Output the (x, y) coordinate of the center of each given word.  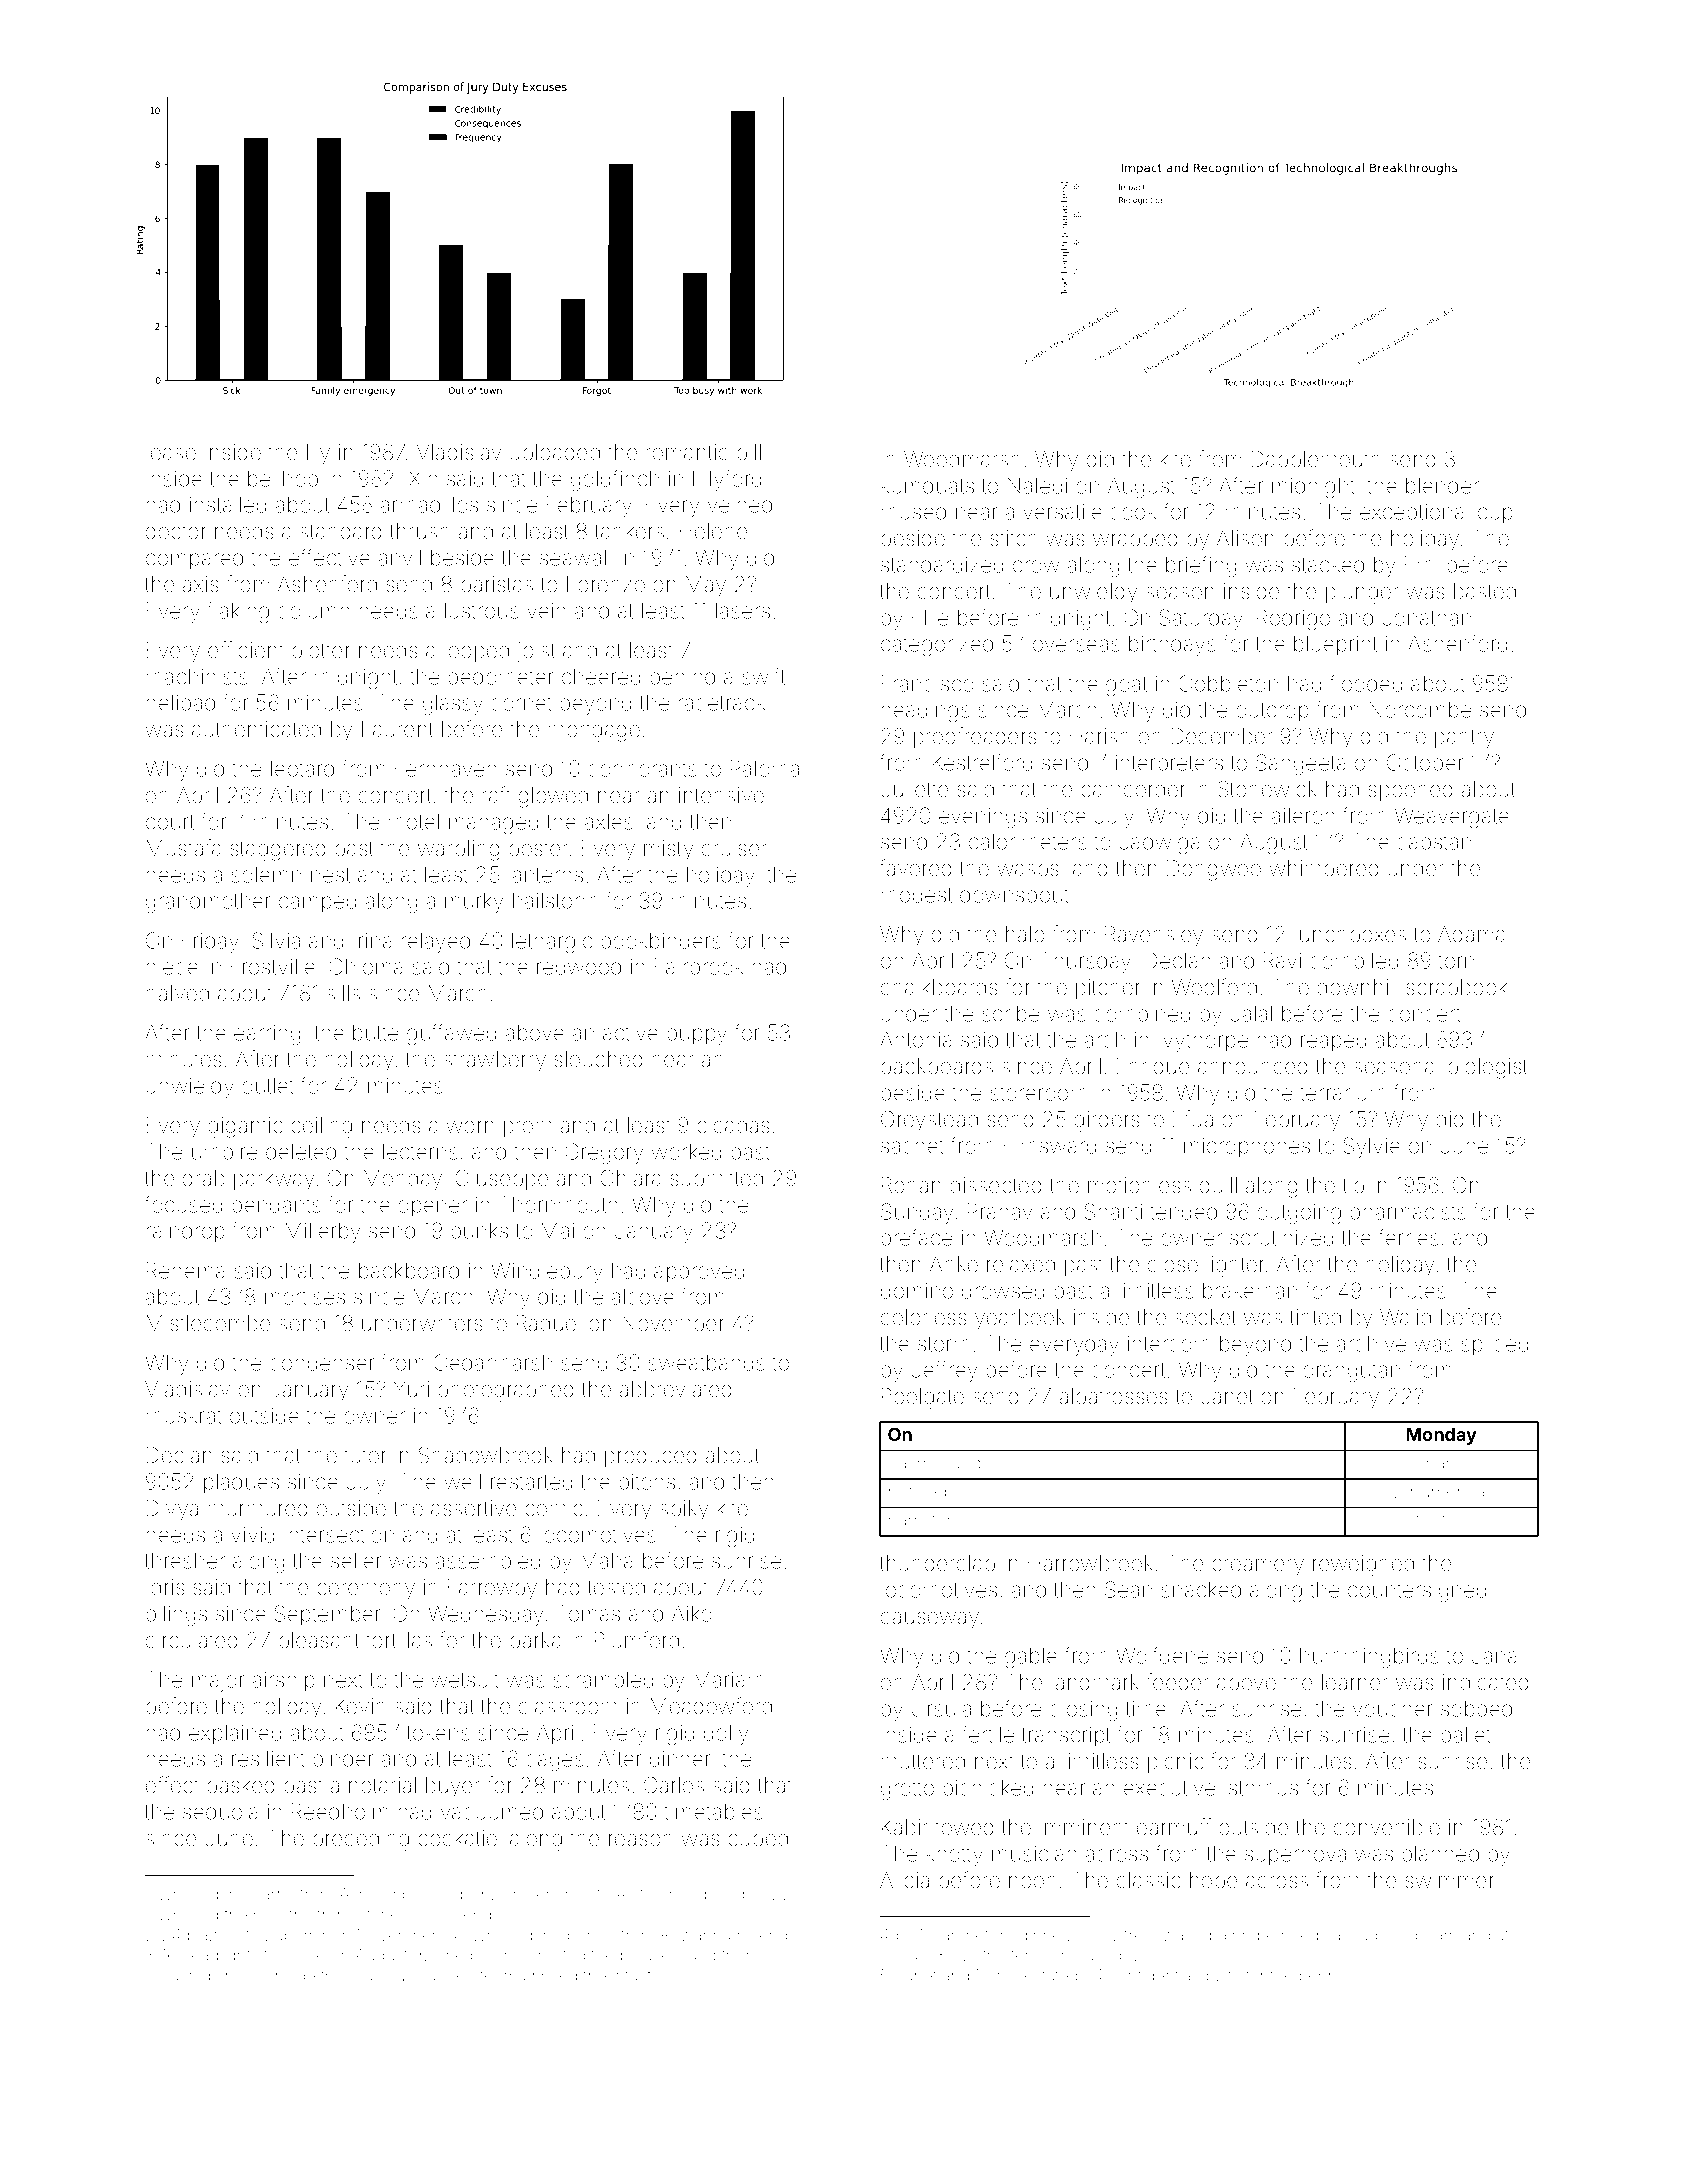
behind (682, 676)
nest (330, 875)
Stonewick (1267, 789)
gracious (381, 1977)
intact (632, 1975)
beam (1436, 1935)
